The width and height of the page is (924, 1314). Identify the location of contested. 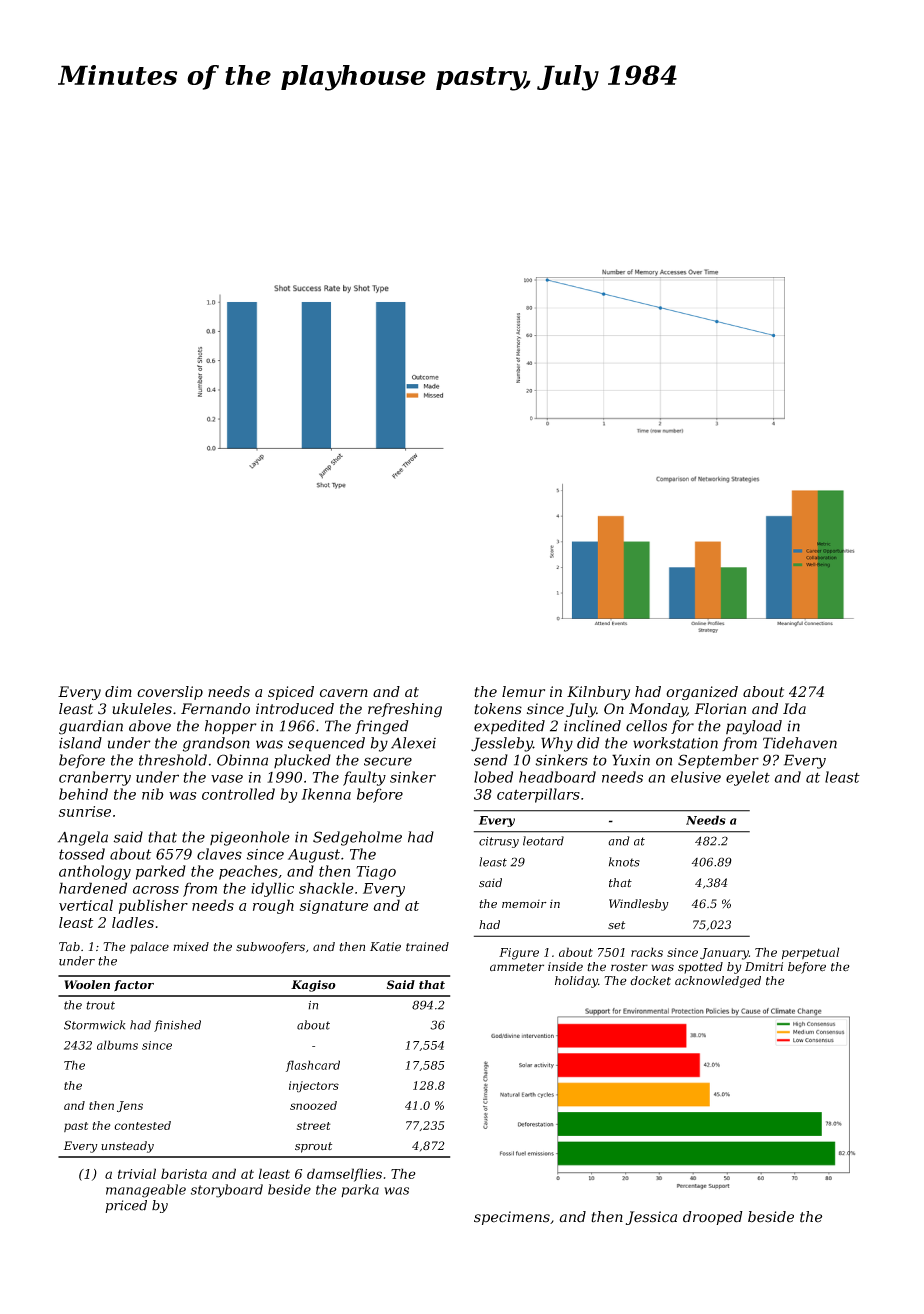
(142, 1125).
